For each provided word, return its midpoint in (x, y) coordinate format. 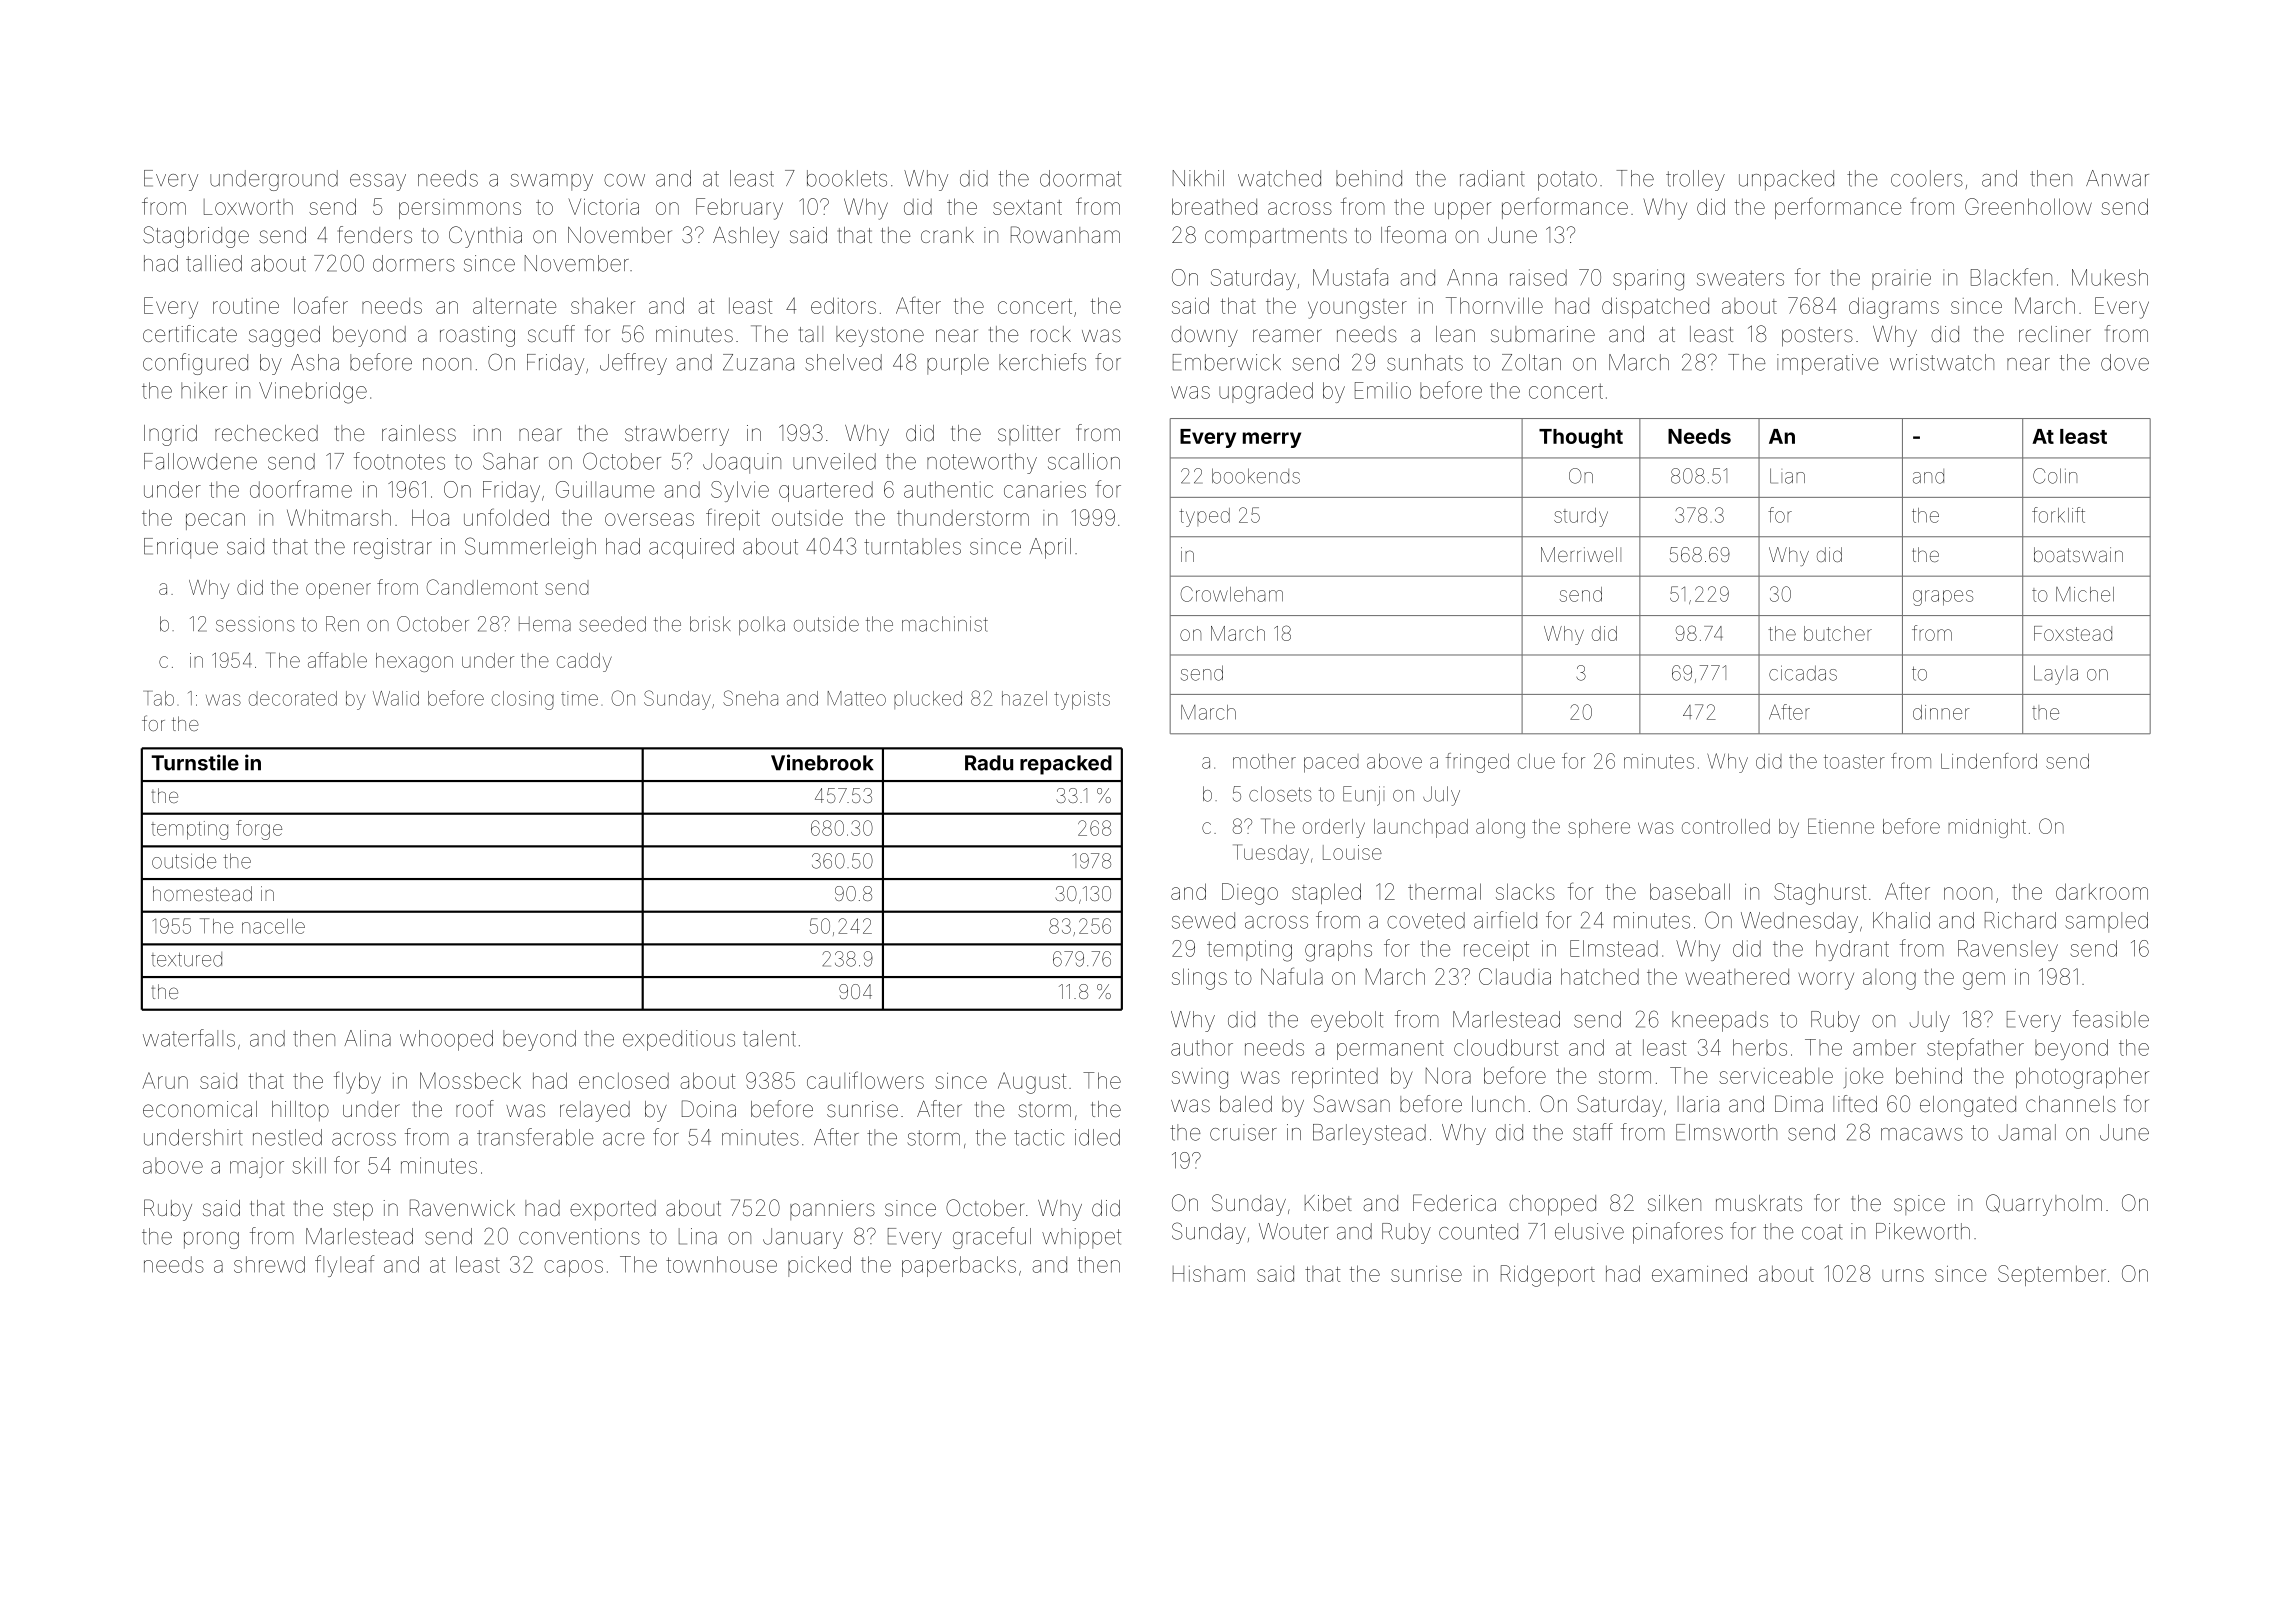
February (739, 209)
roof (475, 1108)
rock (1051, 334)
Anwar (2117, 178)
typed (1204, 517)
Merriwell (1581, 554)
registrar (393, 548)
